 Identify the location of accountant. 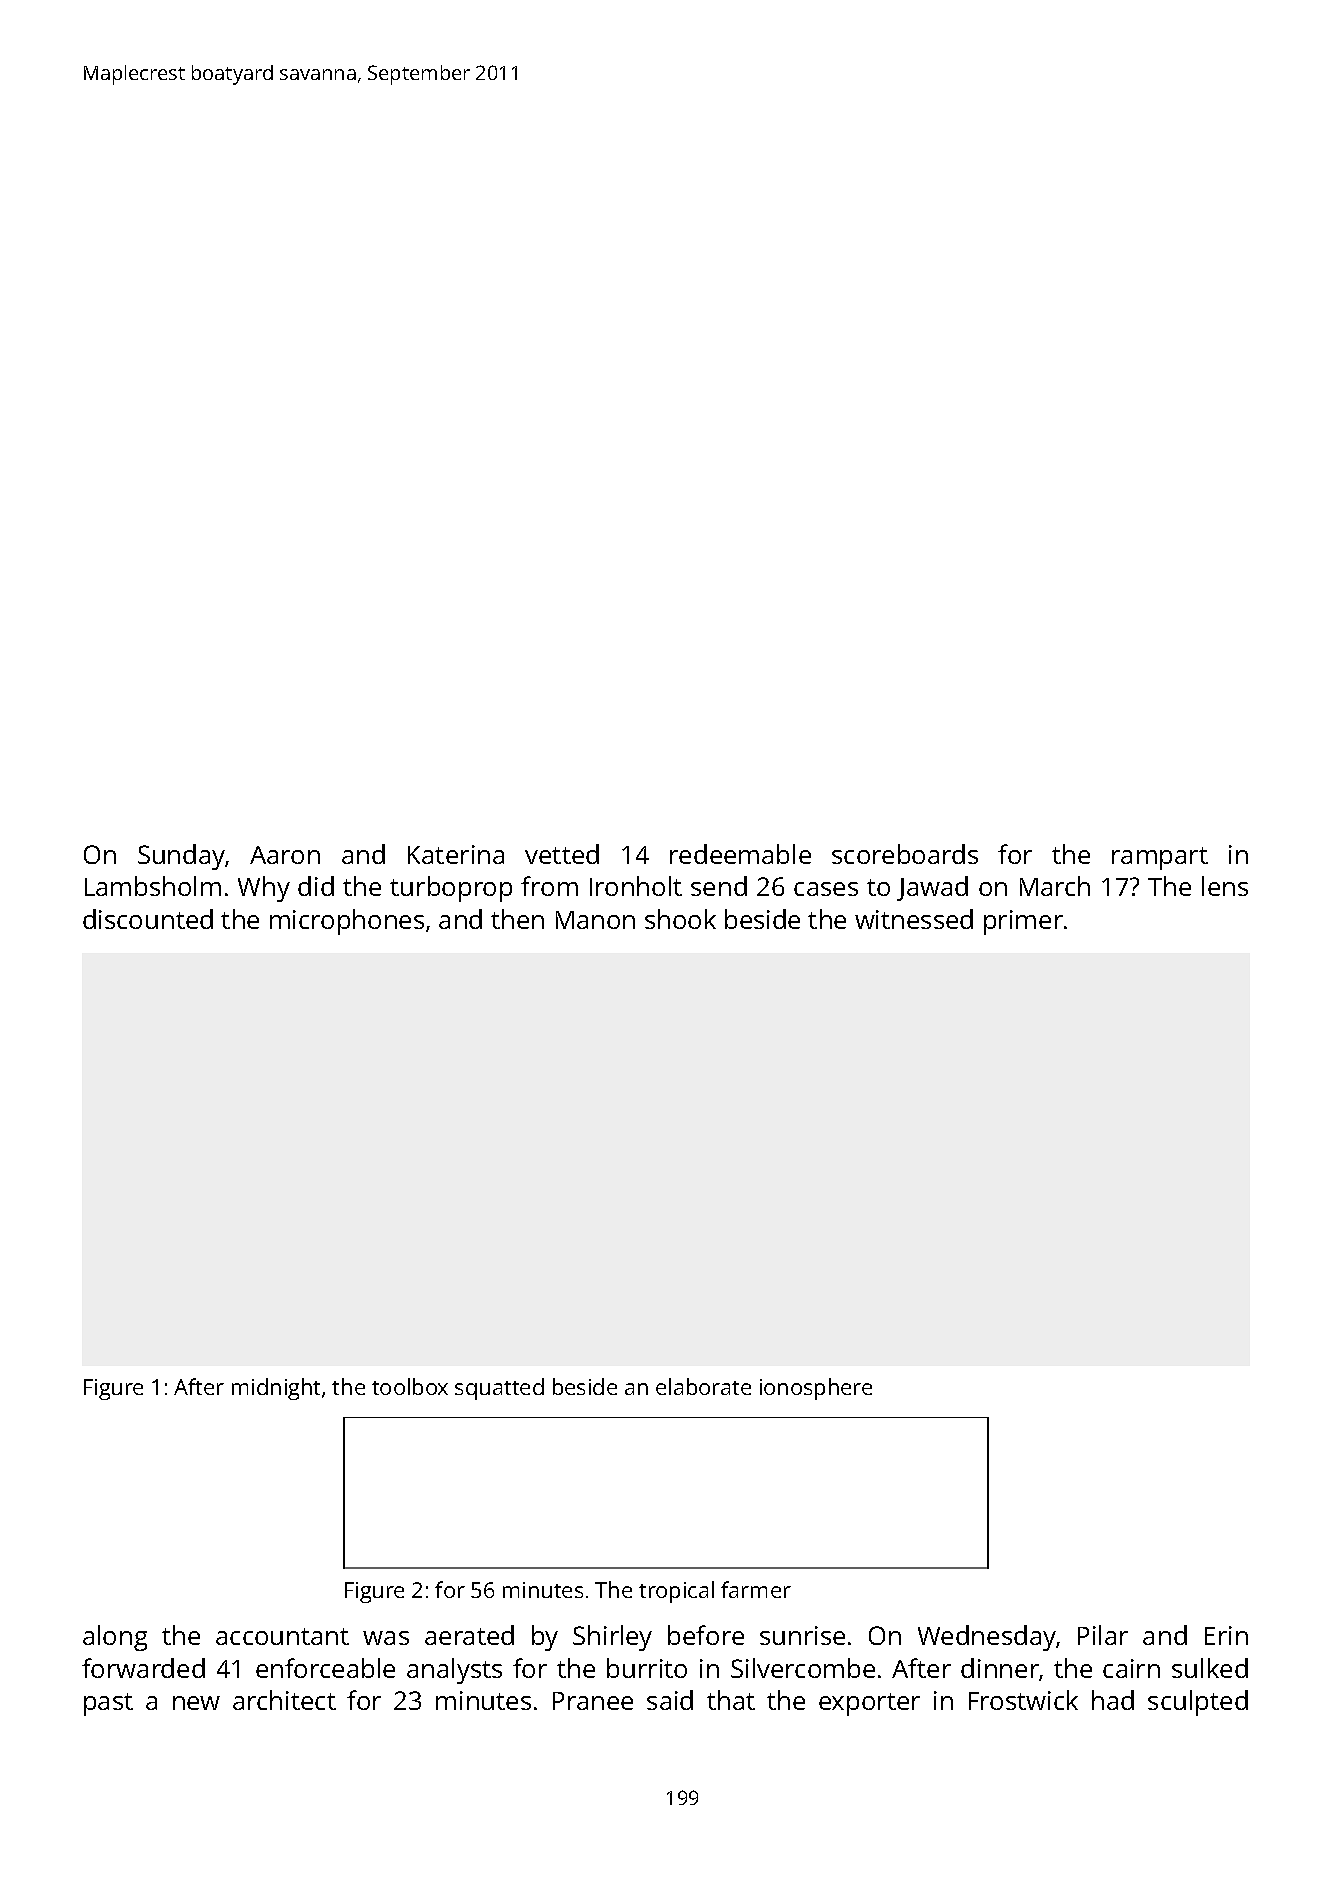
(282, 1636).
